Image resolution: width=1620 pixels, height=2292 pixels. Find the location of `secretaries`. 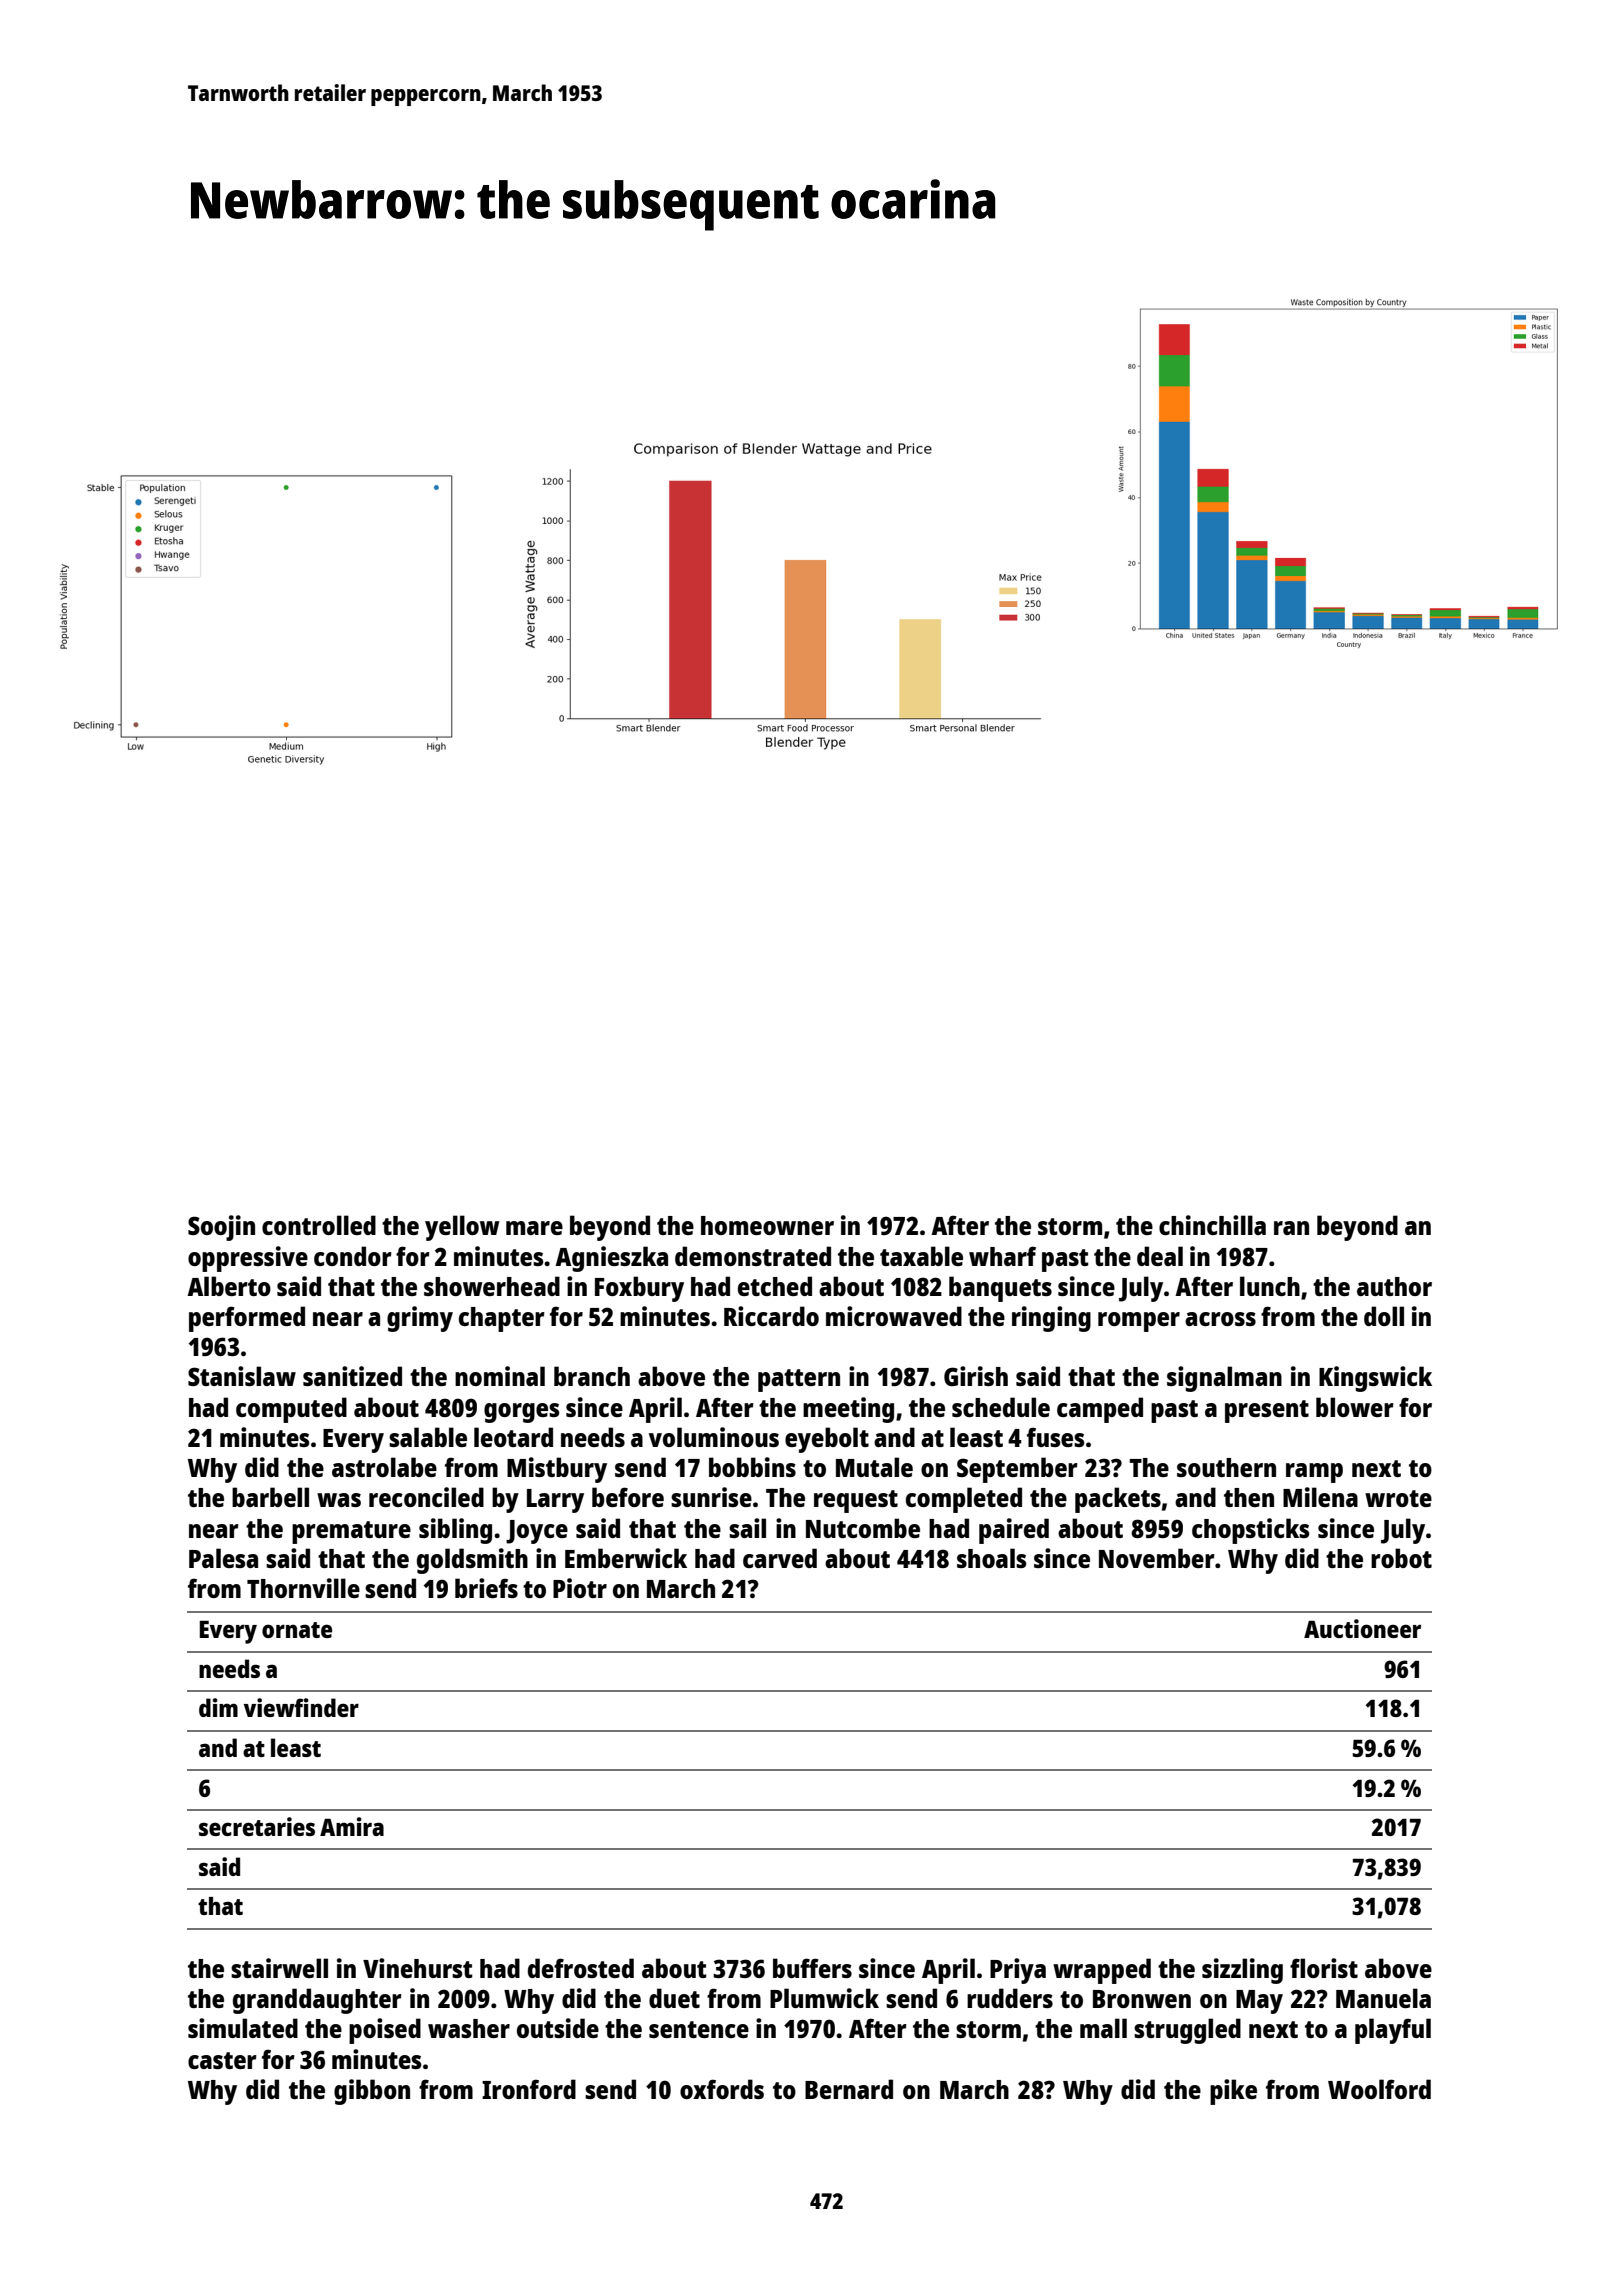

secretaries is located at coordinates (257, 1826).
